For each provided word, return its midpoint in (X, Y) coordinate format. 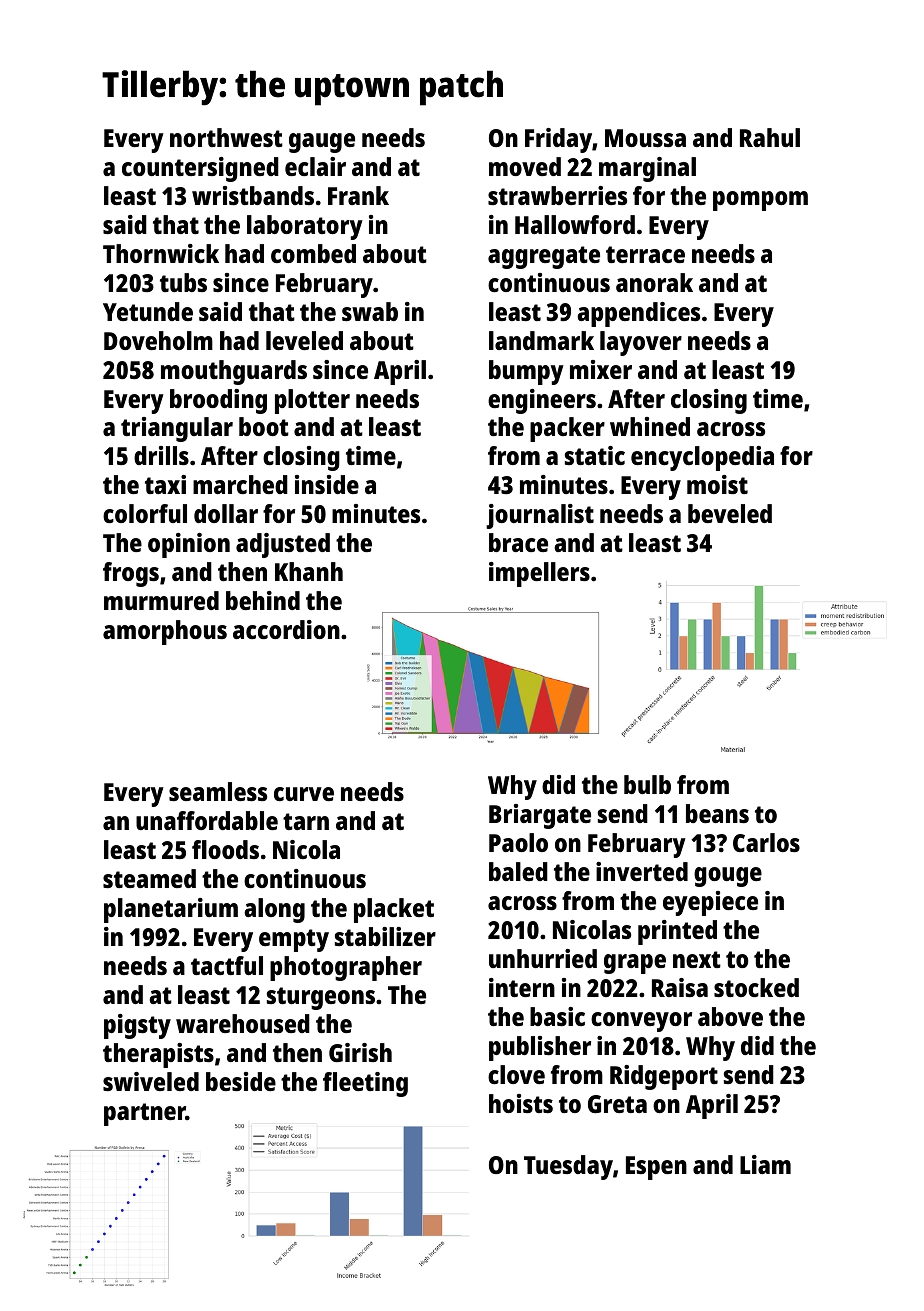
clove (516, 1074)
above (730, 1016)
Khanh (309, 571)
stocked (756, 987)
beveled (730, 513)
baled (518, 871)
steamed (149, 878)
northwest (226, 137)
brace (518, 542)
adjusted (283, 545)
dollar (226, 513)
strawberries (557, 195)
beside (241, 1081)
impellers (539, 574)
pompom (760, 201)
